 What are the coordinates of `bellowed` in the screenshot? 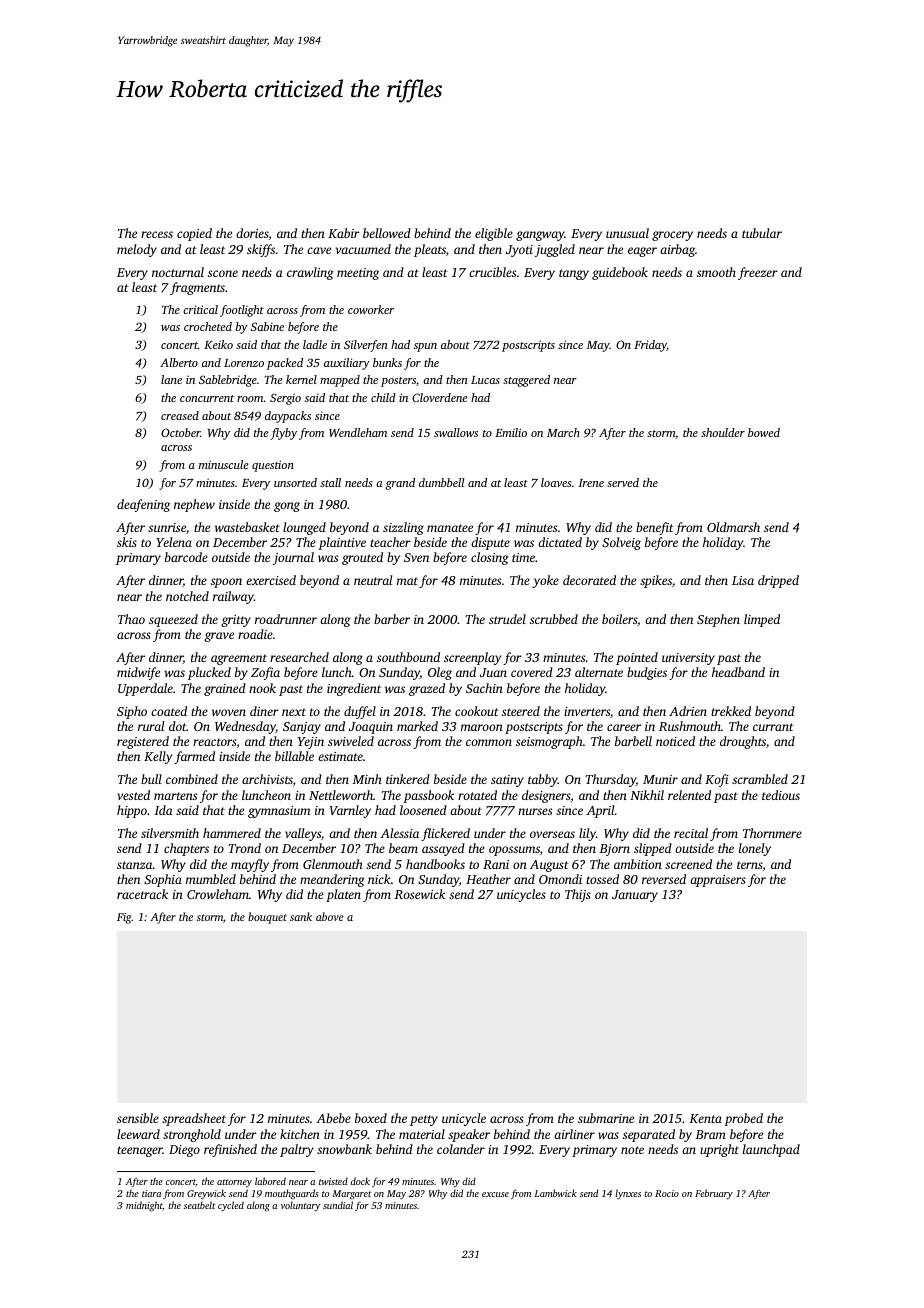 It's located at (387, 233).
